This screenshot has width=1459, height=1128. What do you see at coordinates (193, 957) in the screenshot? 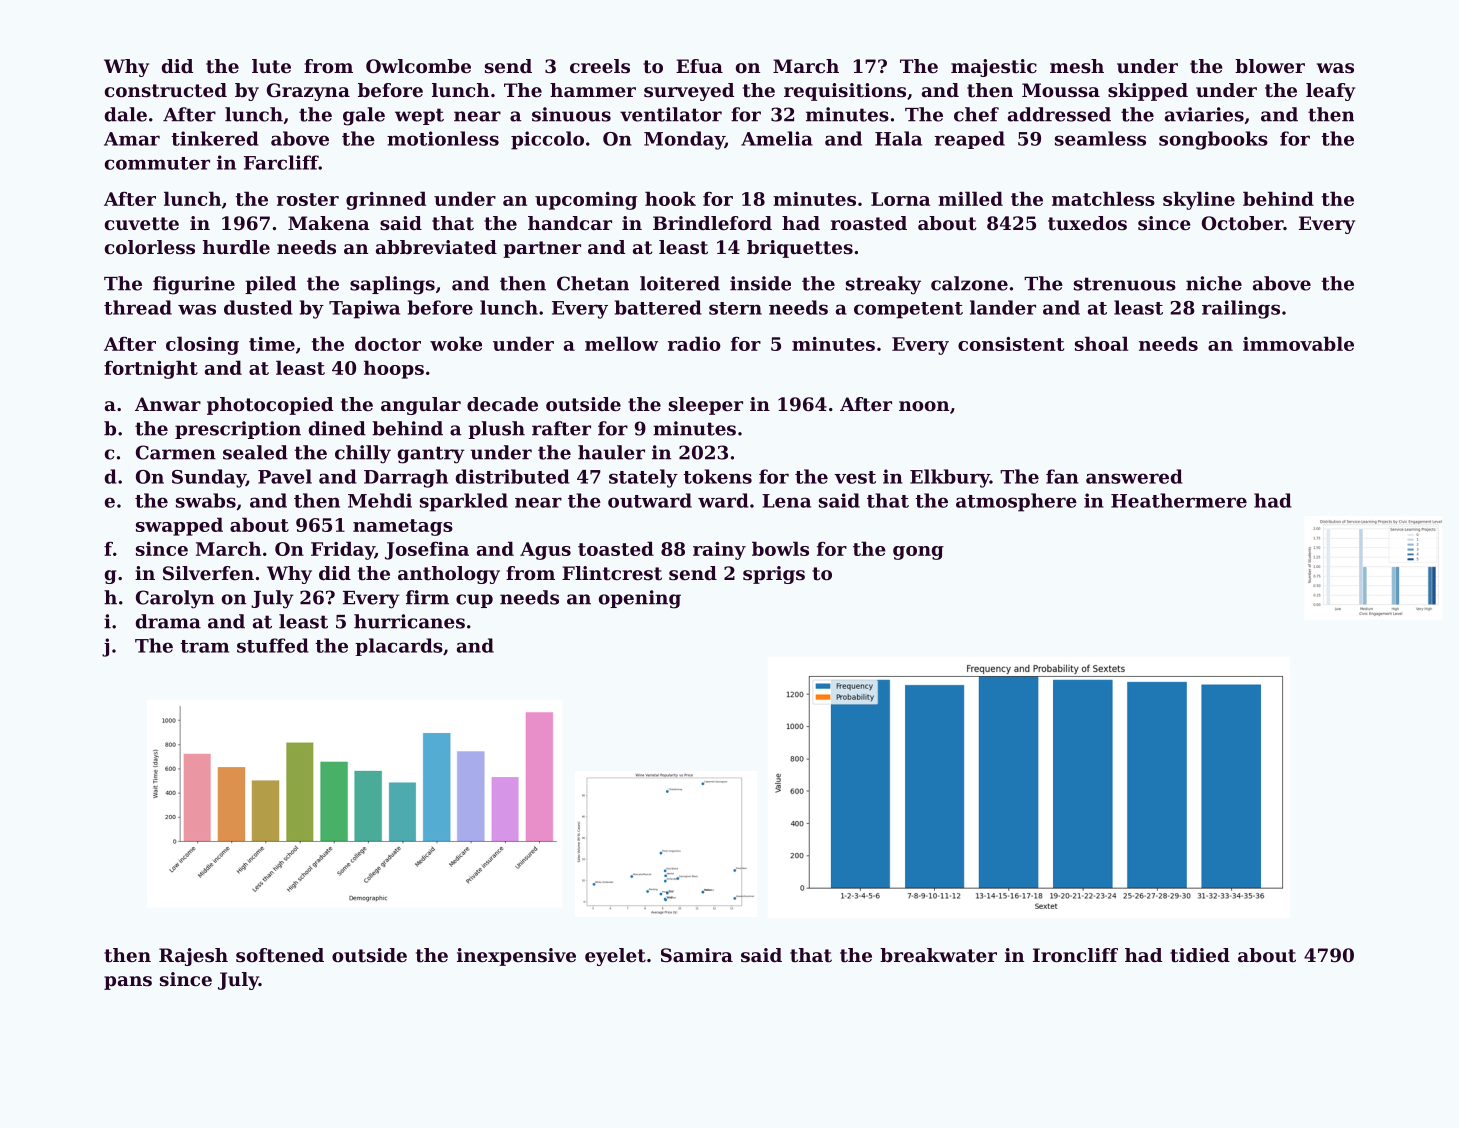
I see `Rajesh` at bounding box center [193, 957].
